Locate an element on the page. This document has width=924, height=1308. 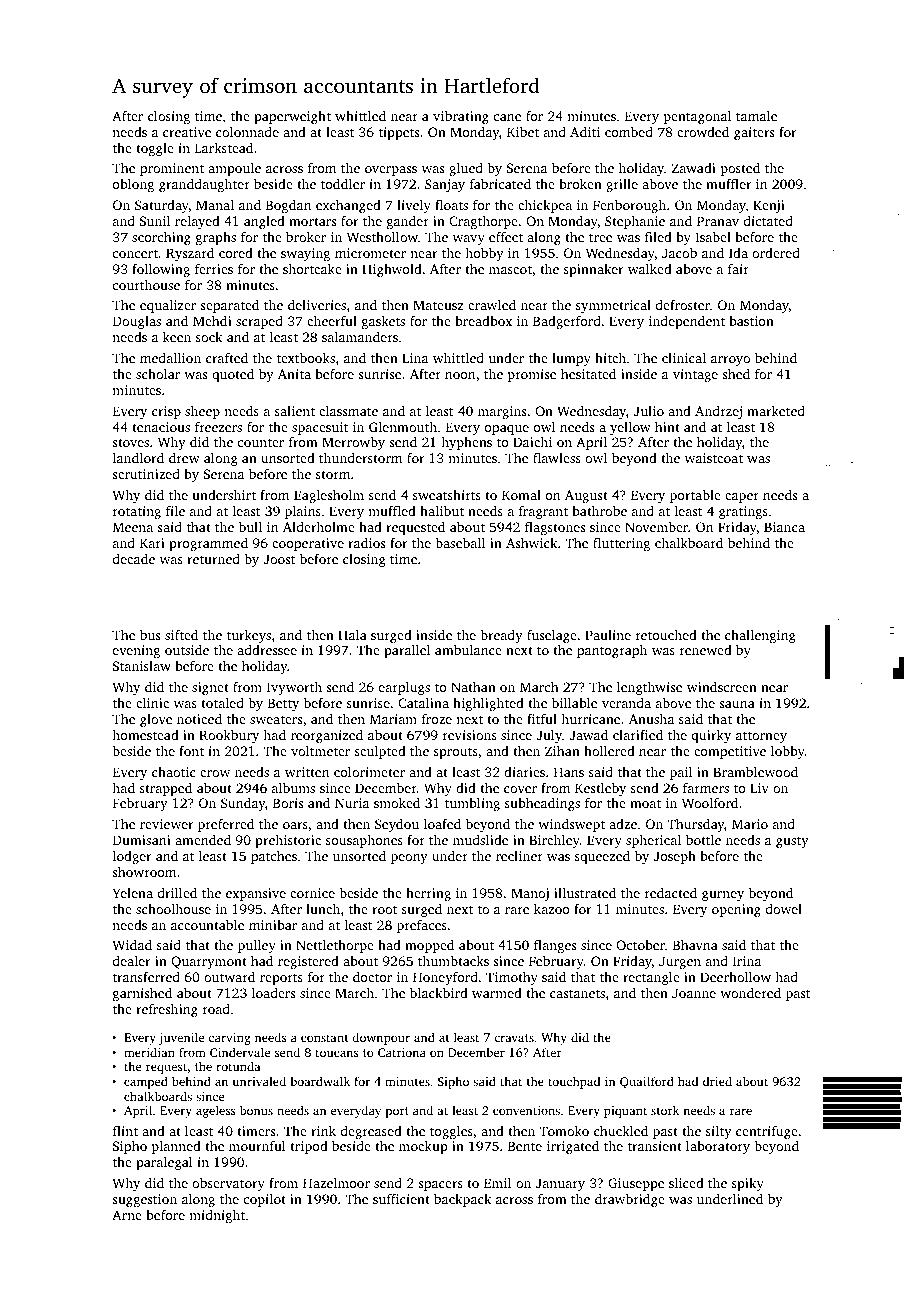
Larkstead is located at coordinates (224, 148).
